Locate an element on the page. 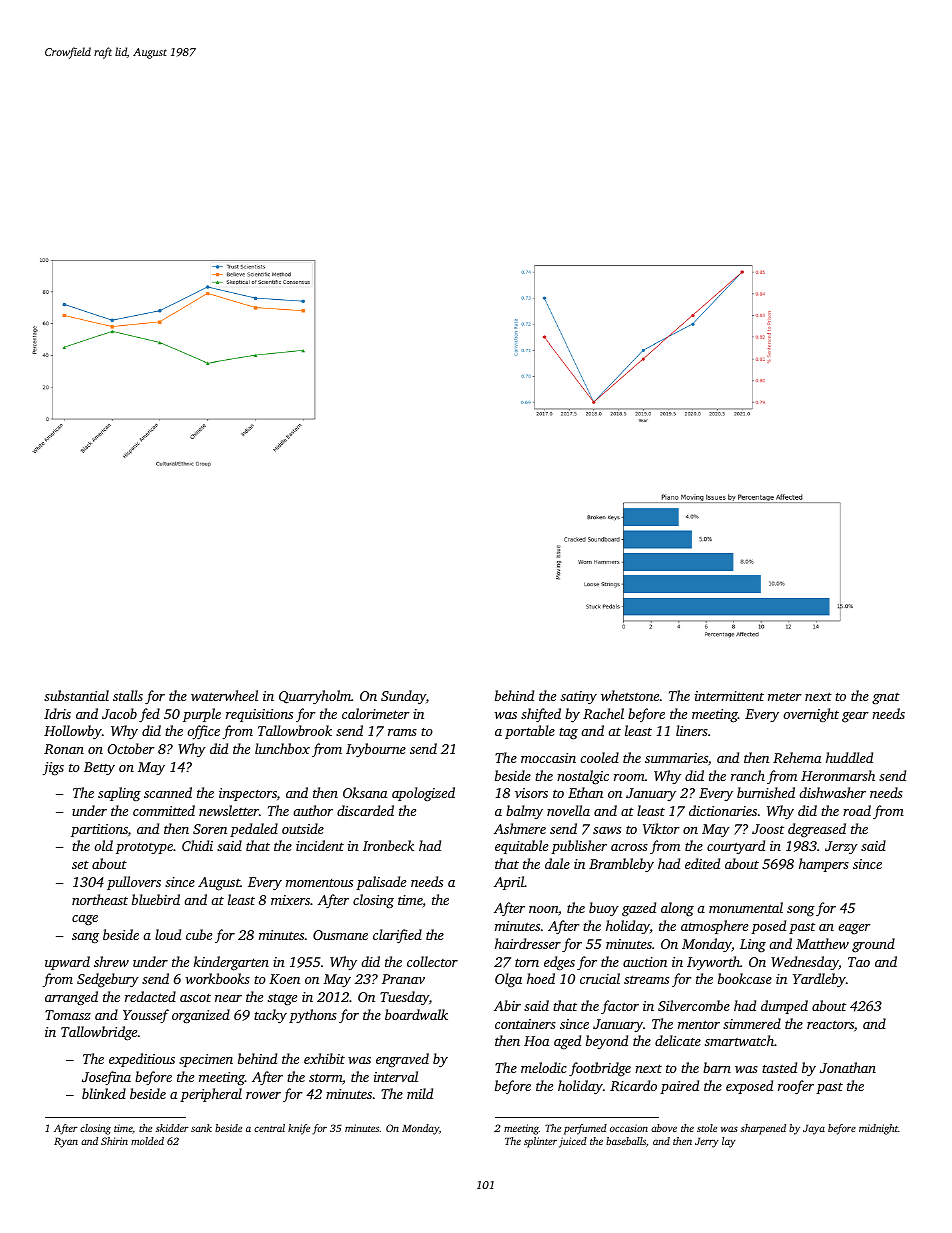  Quarryholm is located at coordinates (315, 697).
